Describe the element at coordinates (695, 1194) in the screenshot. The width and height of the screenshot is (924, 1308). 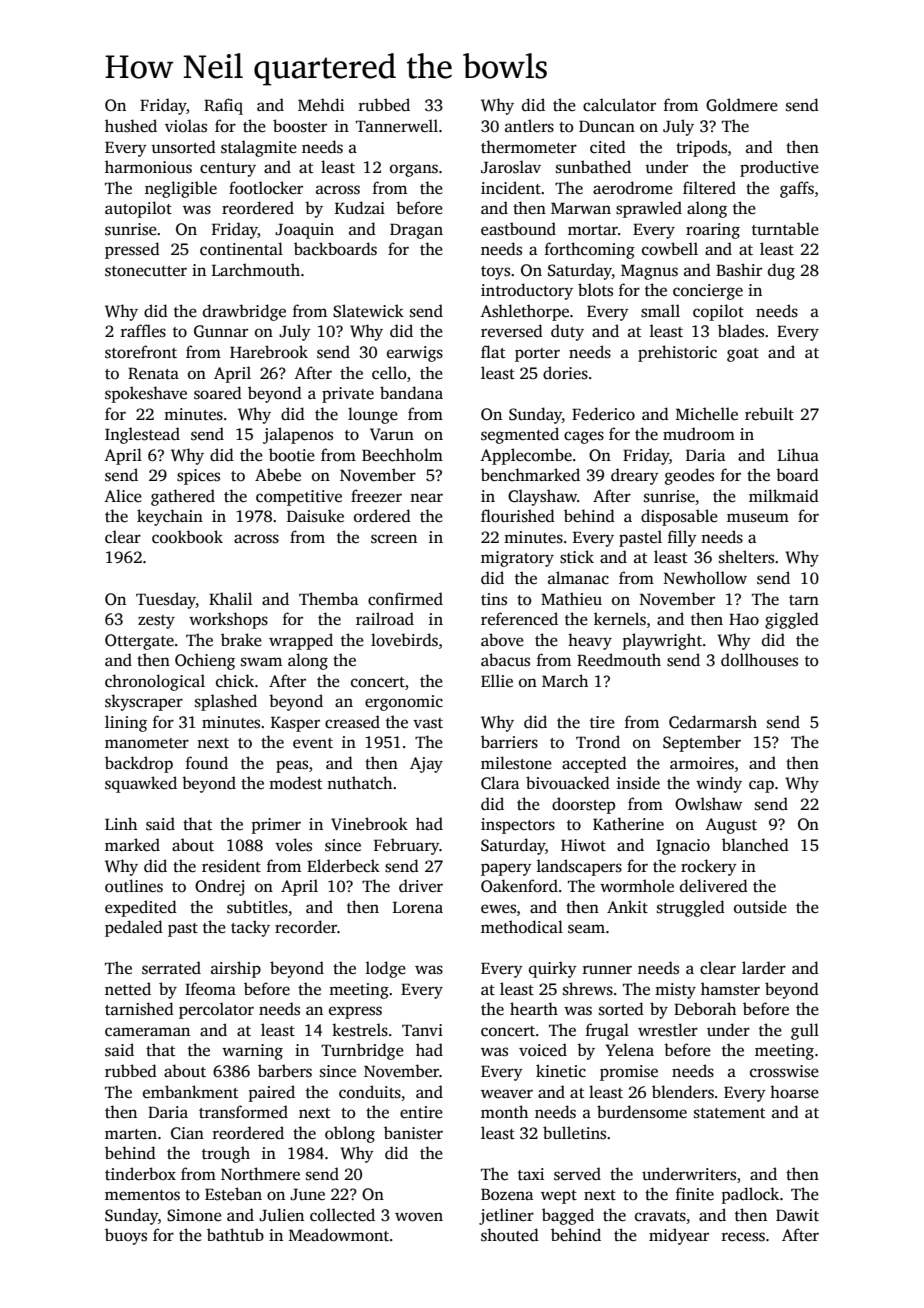
I see `finite` at that location.
